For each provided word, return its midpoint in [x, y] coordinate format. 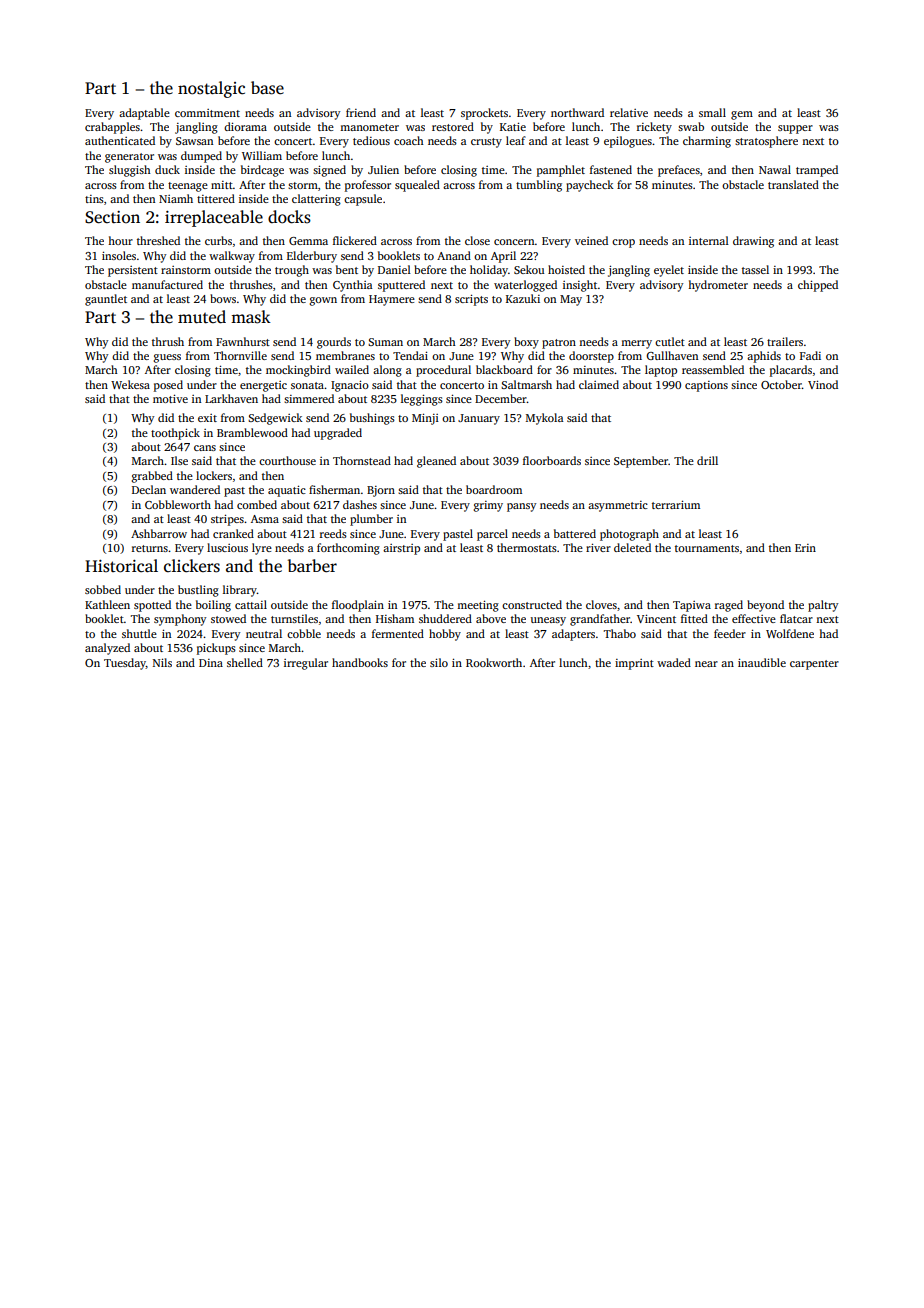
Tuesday [125, 664]
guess [167, 358]
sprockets [484, 114]
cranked [233, 533]
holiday [489, 271]
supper [795, 129]
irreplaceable [214, 218]
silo [439, 662]
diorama [245, 126]
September [641, 462]
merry [636, 344]
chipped [818, 286]
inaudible [762, 662]
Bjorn [381, 491]
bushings [372, 419]
